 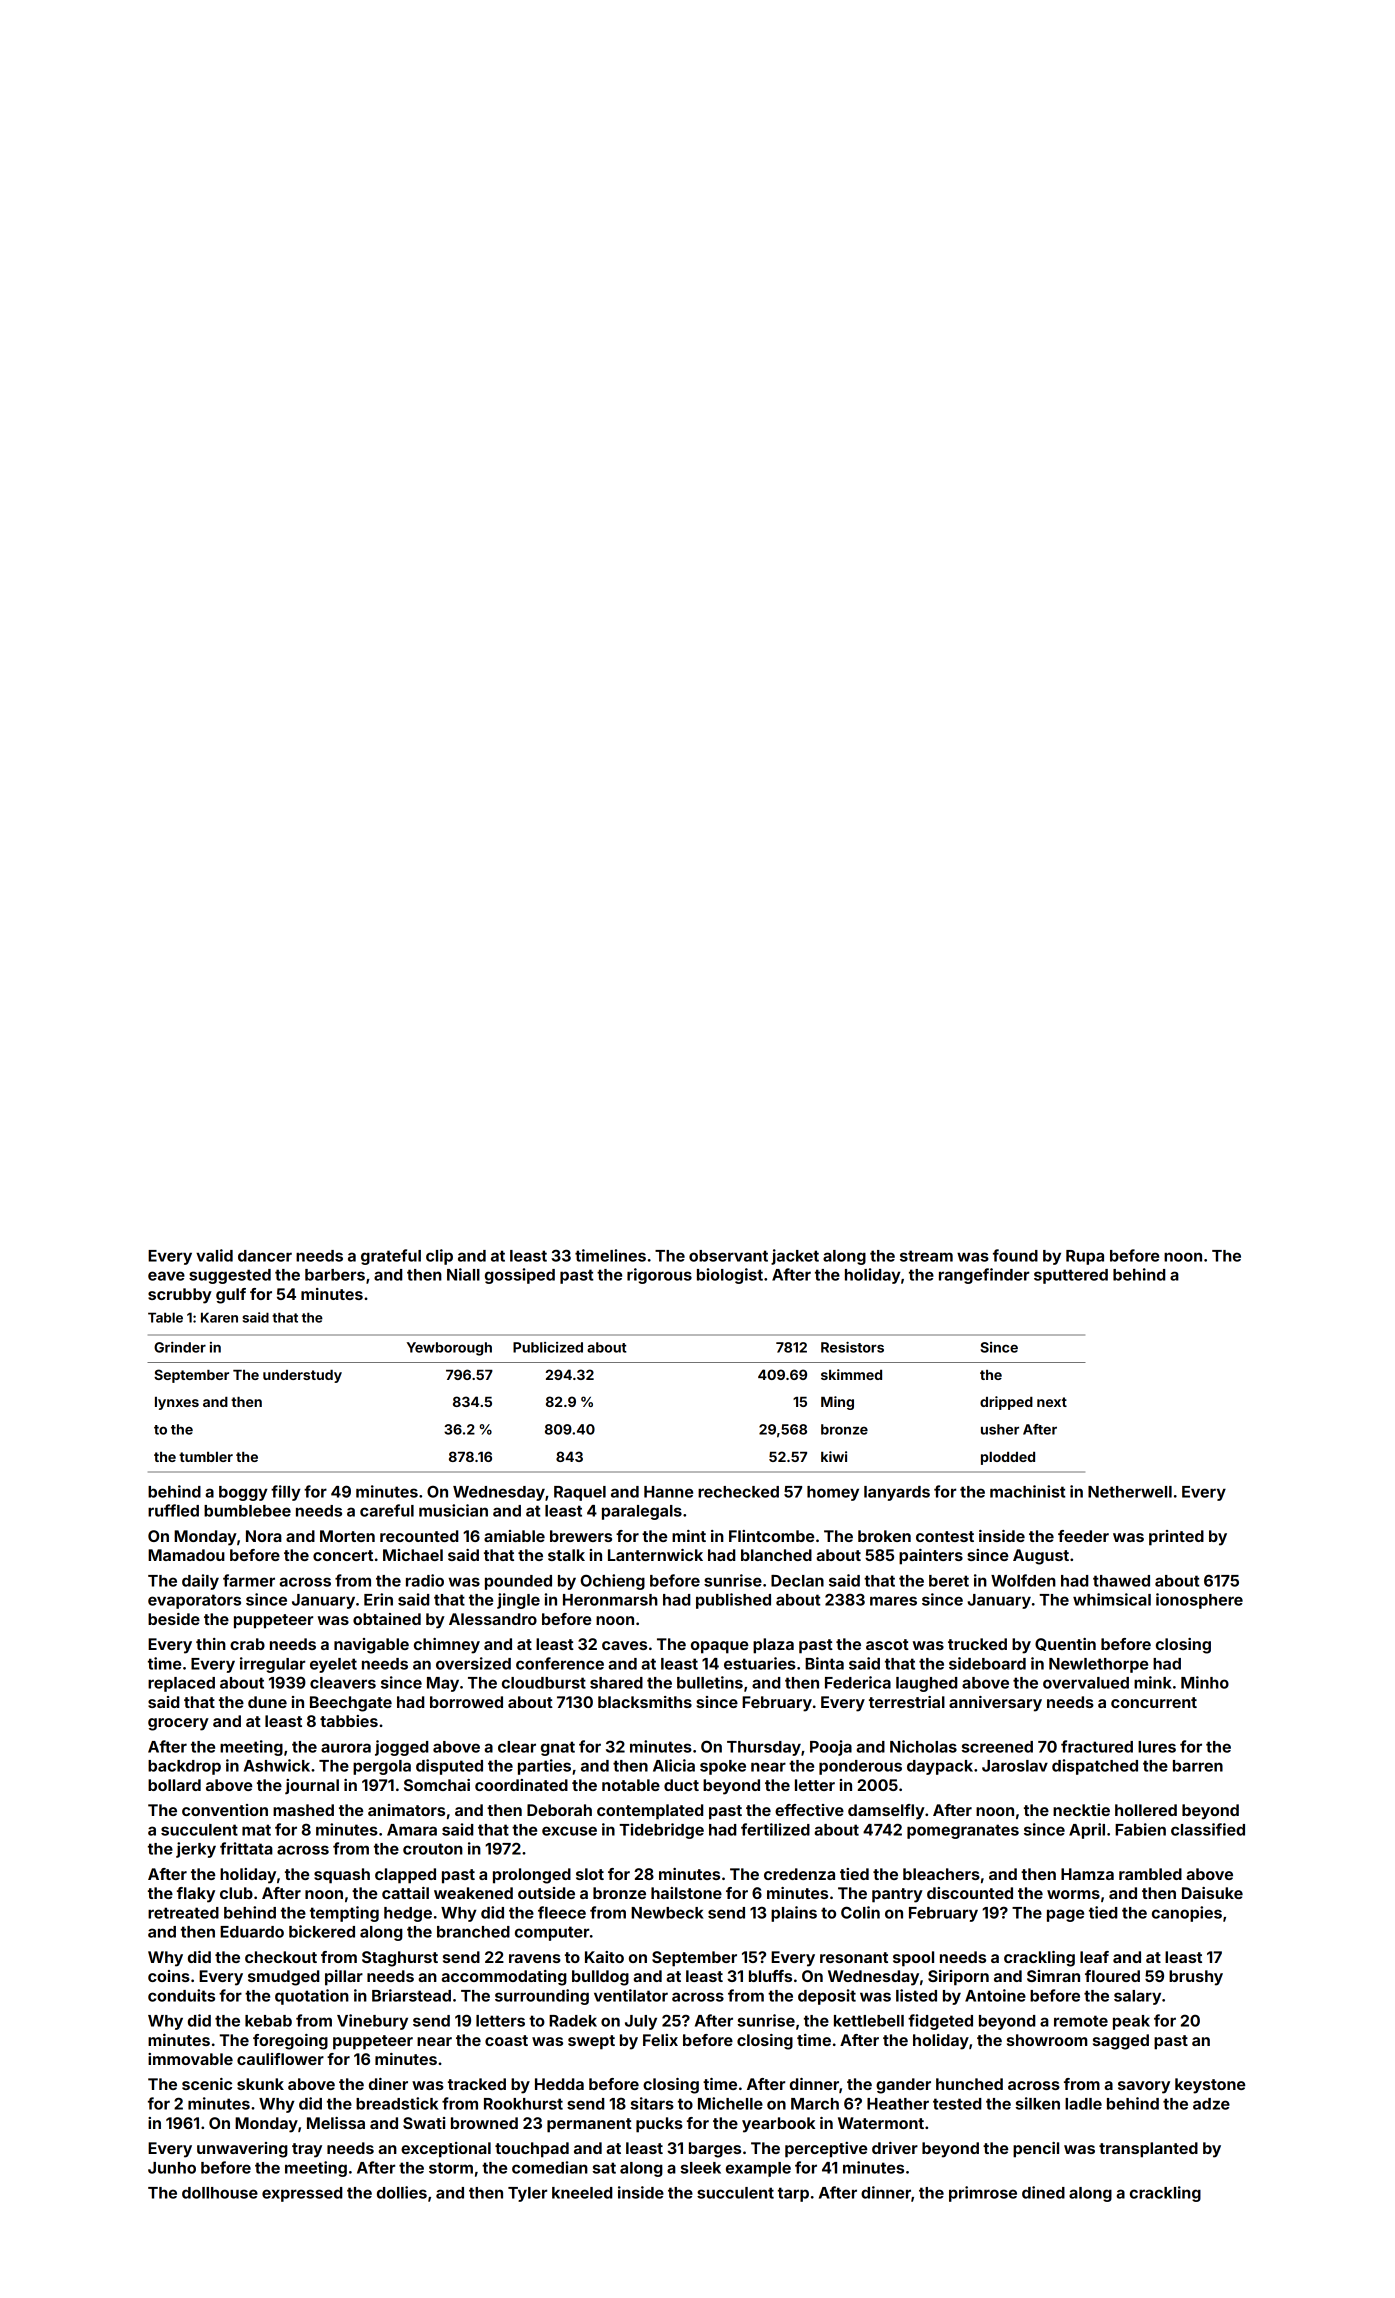 I want to click on observant, so click(x=728, y=1256).
